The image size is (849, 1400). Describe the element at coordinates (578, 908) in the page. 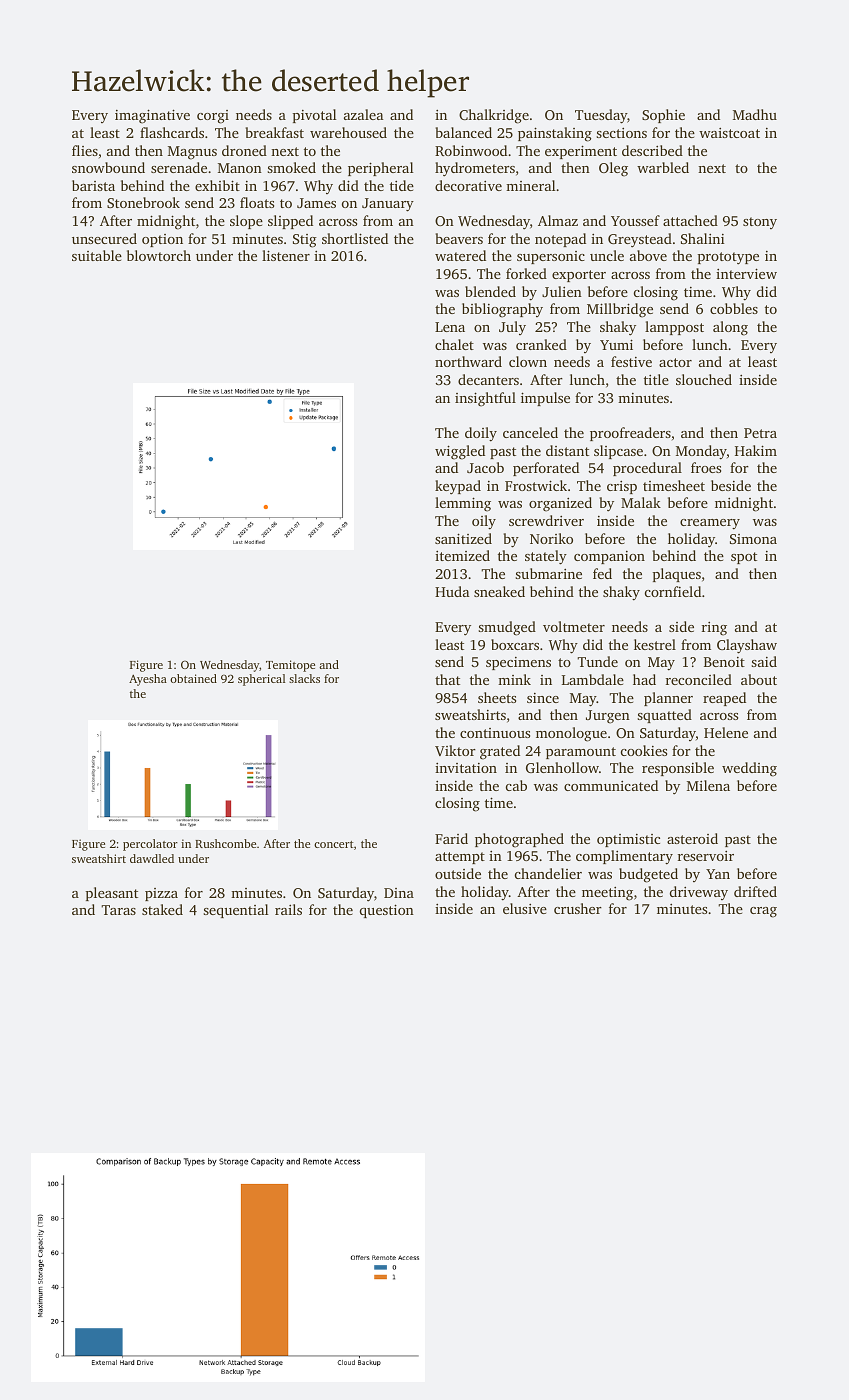

I see `crusher` at that location.
